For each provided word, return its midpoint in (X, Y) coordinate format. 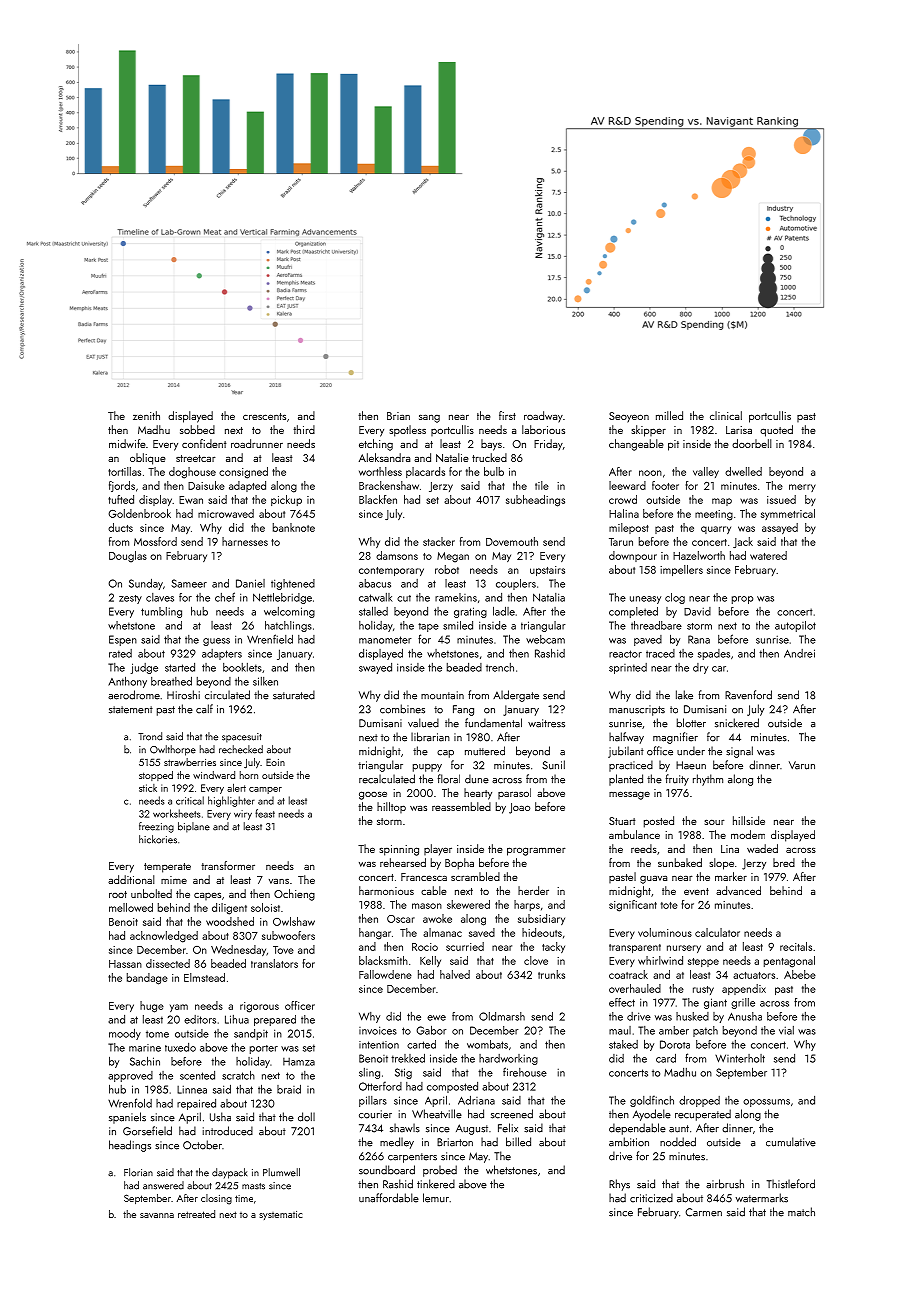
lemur (436, 1198)
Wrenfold (130, 1103)
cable (434, 890)
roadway (543, 417)
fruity (677, 780)
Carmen (703, 1212)
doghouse (192, 473)
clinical (726, 415)
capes (207, 896)
